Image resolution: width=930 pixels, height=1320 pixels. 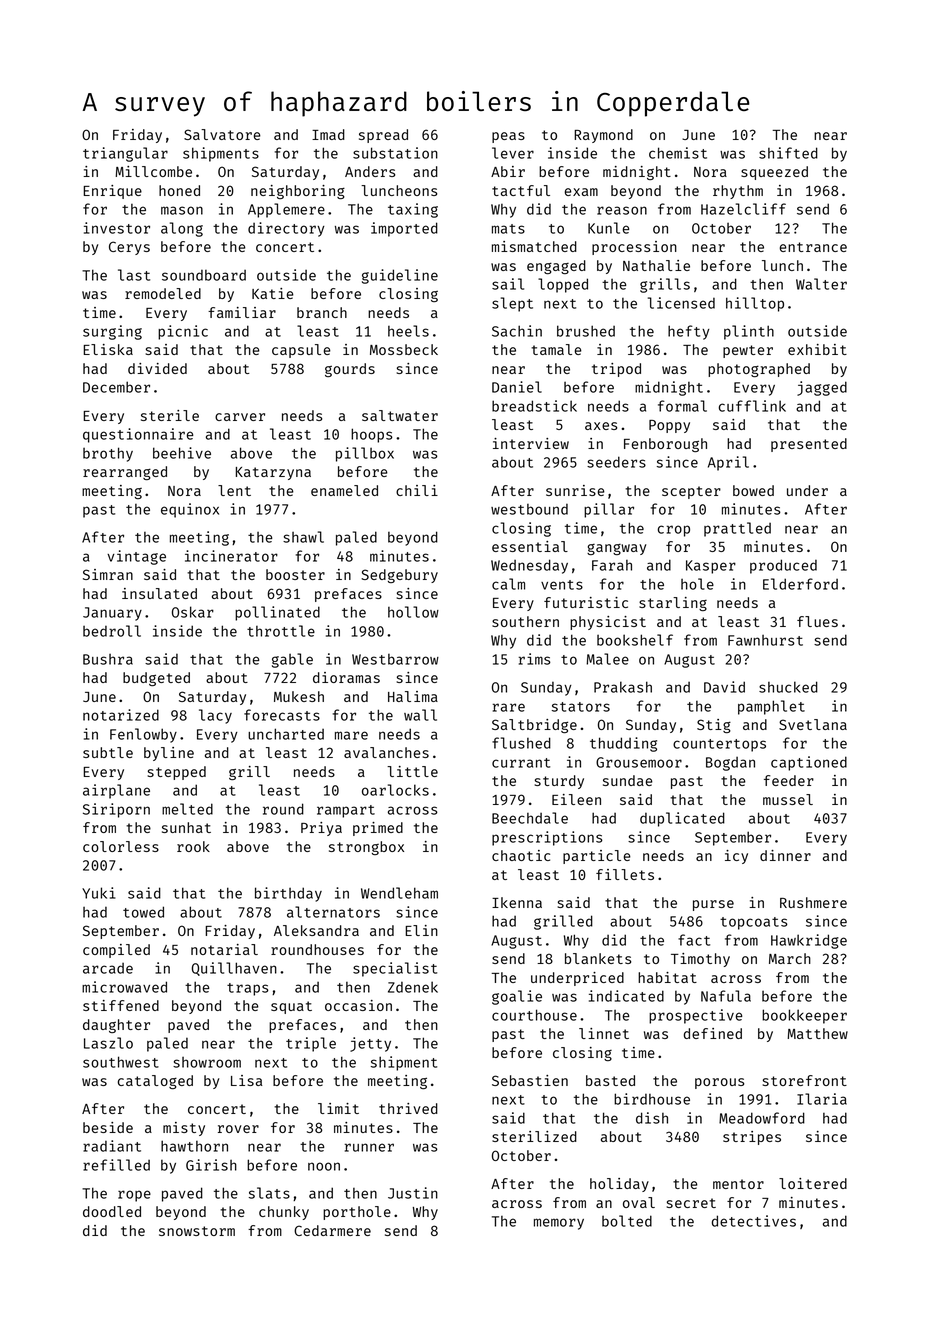 What do you see at coordinates (248, 989) in the screenshot?
I see `traps` at bounding box center [248, 989].
